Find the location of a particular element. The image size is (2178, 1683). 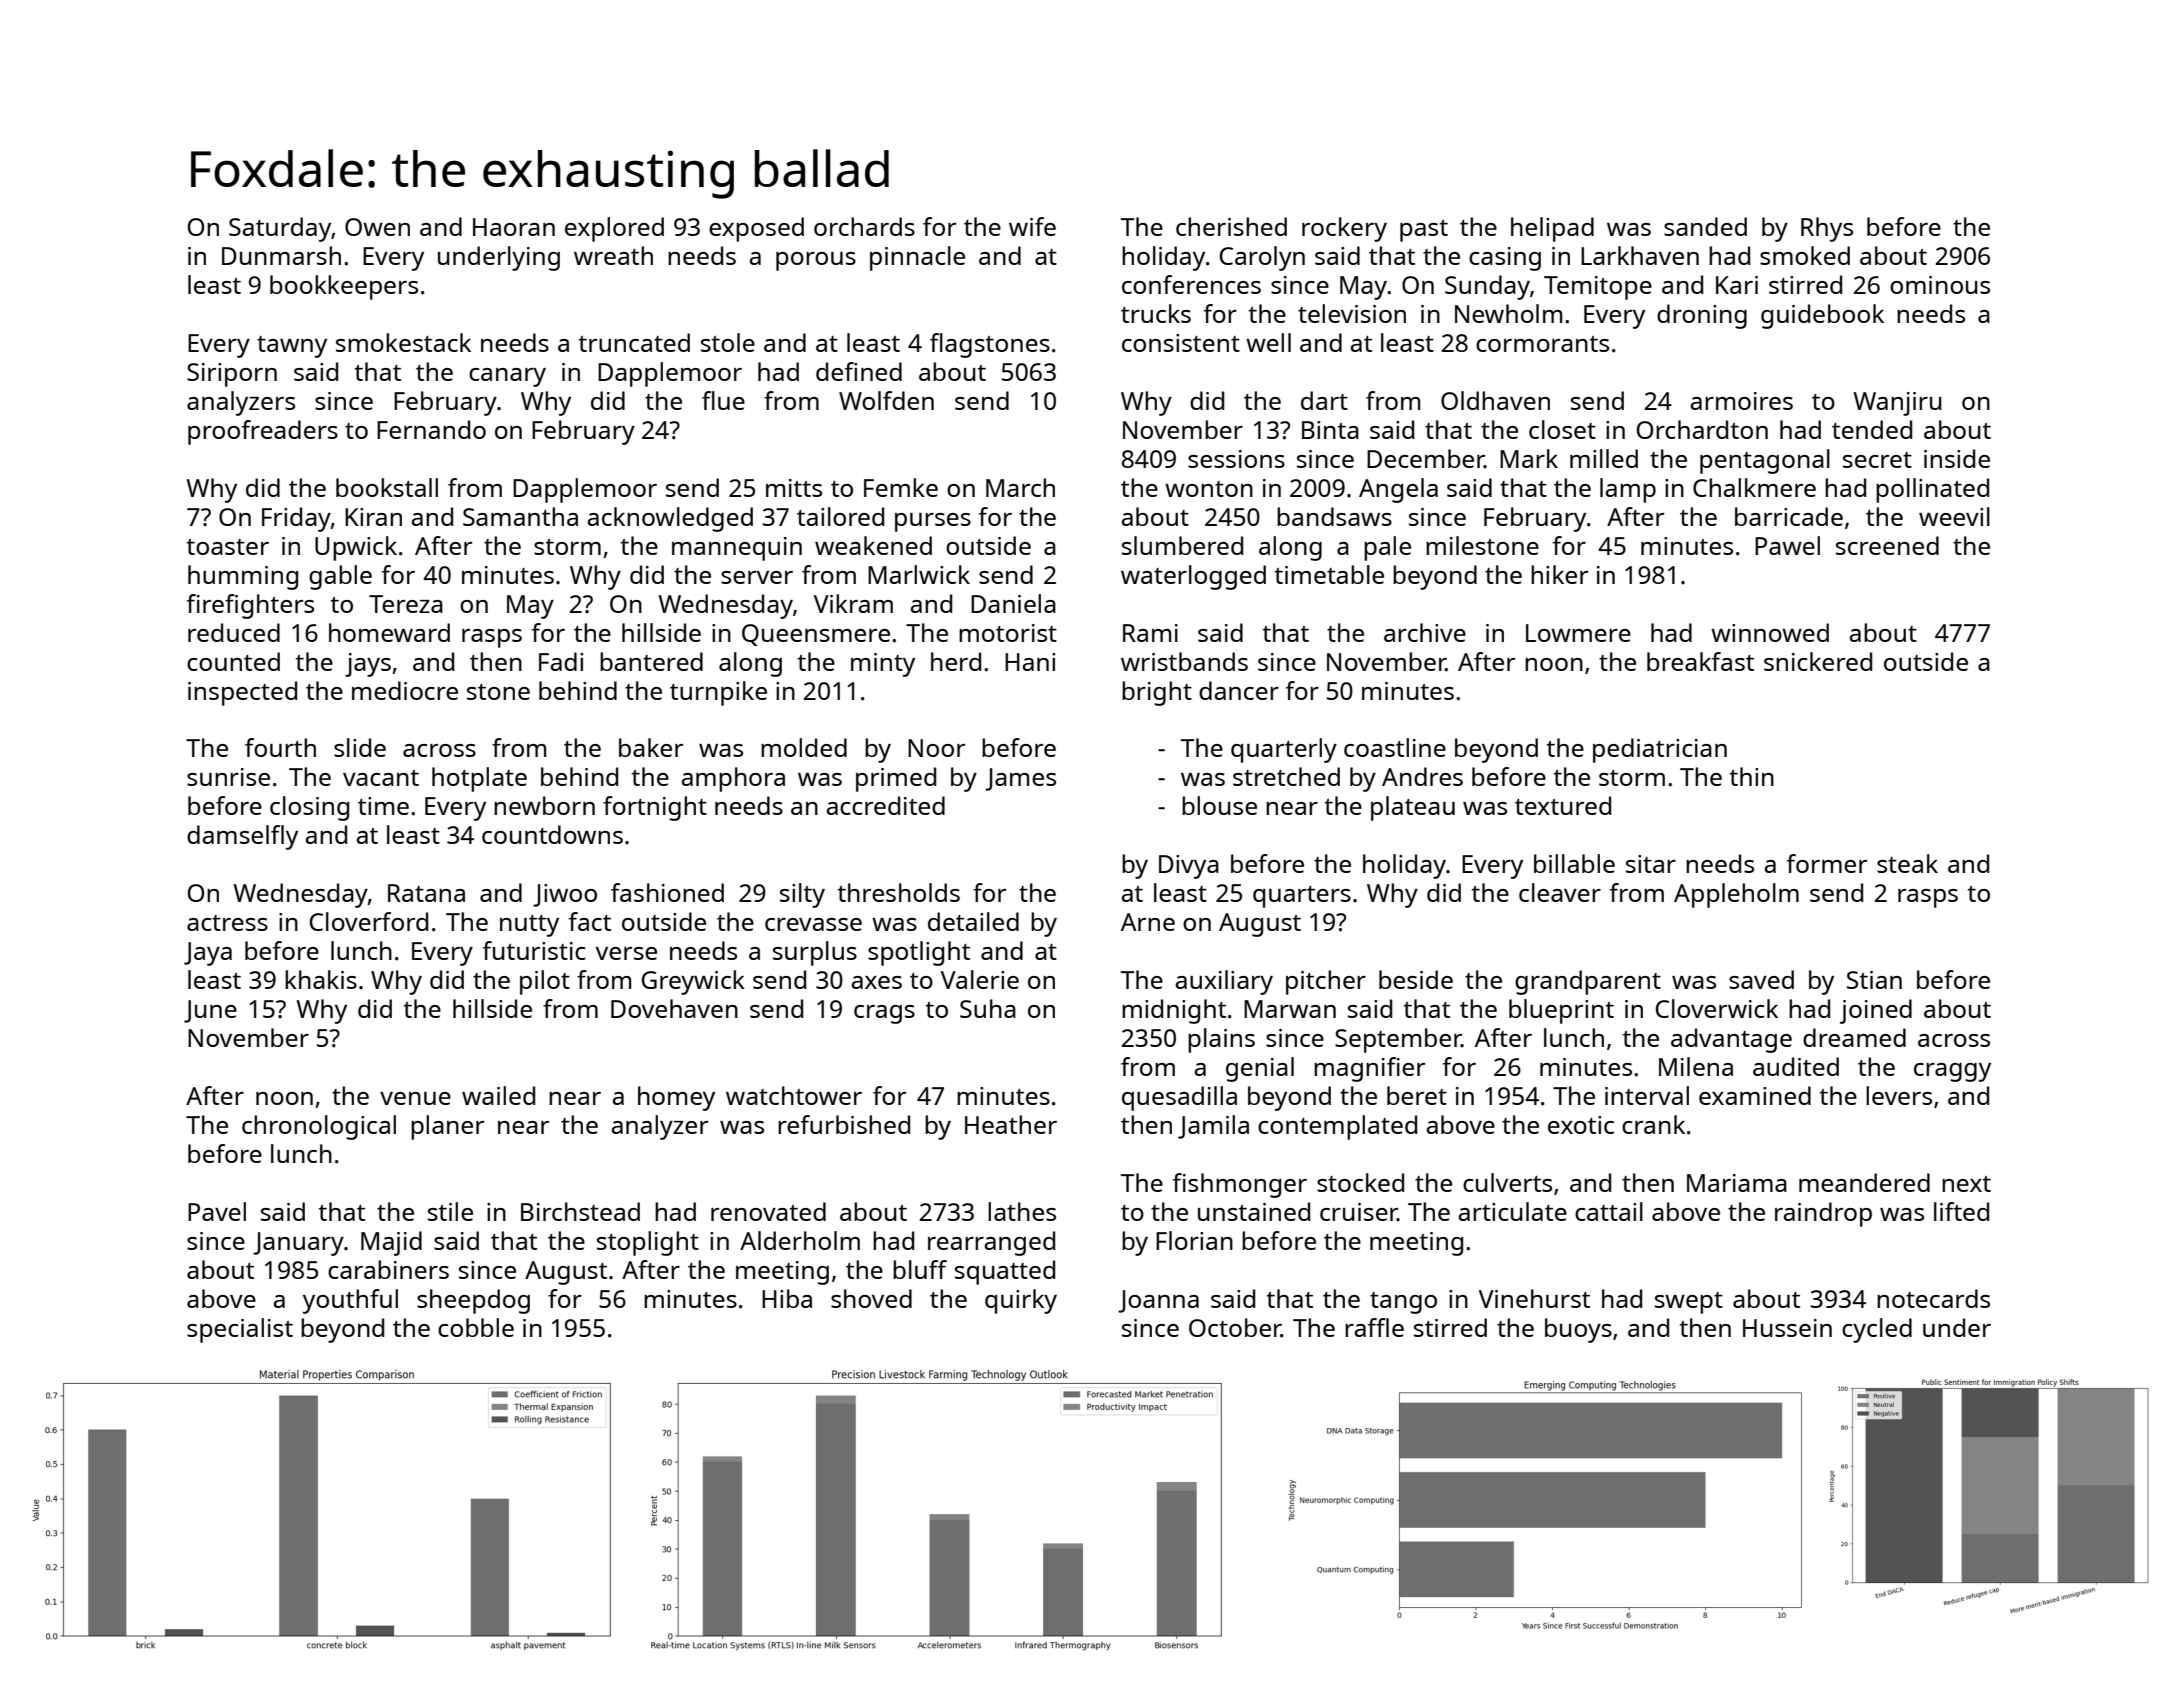

sitar is located at coordinates (1651, 864).
